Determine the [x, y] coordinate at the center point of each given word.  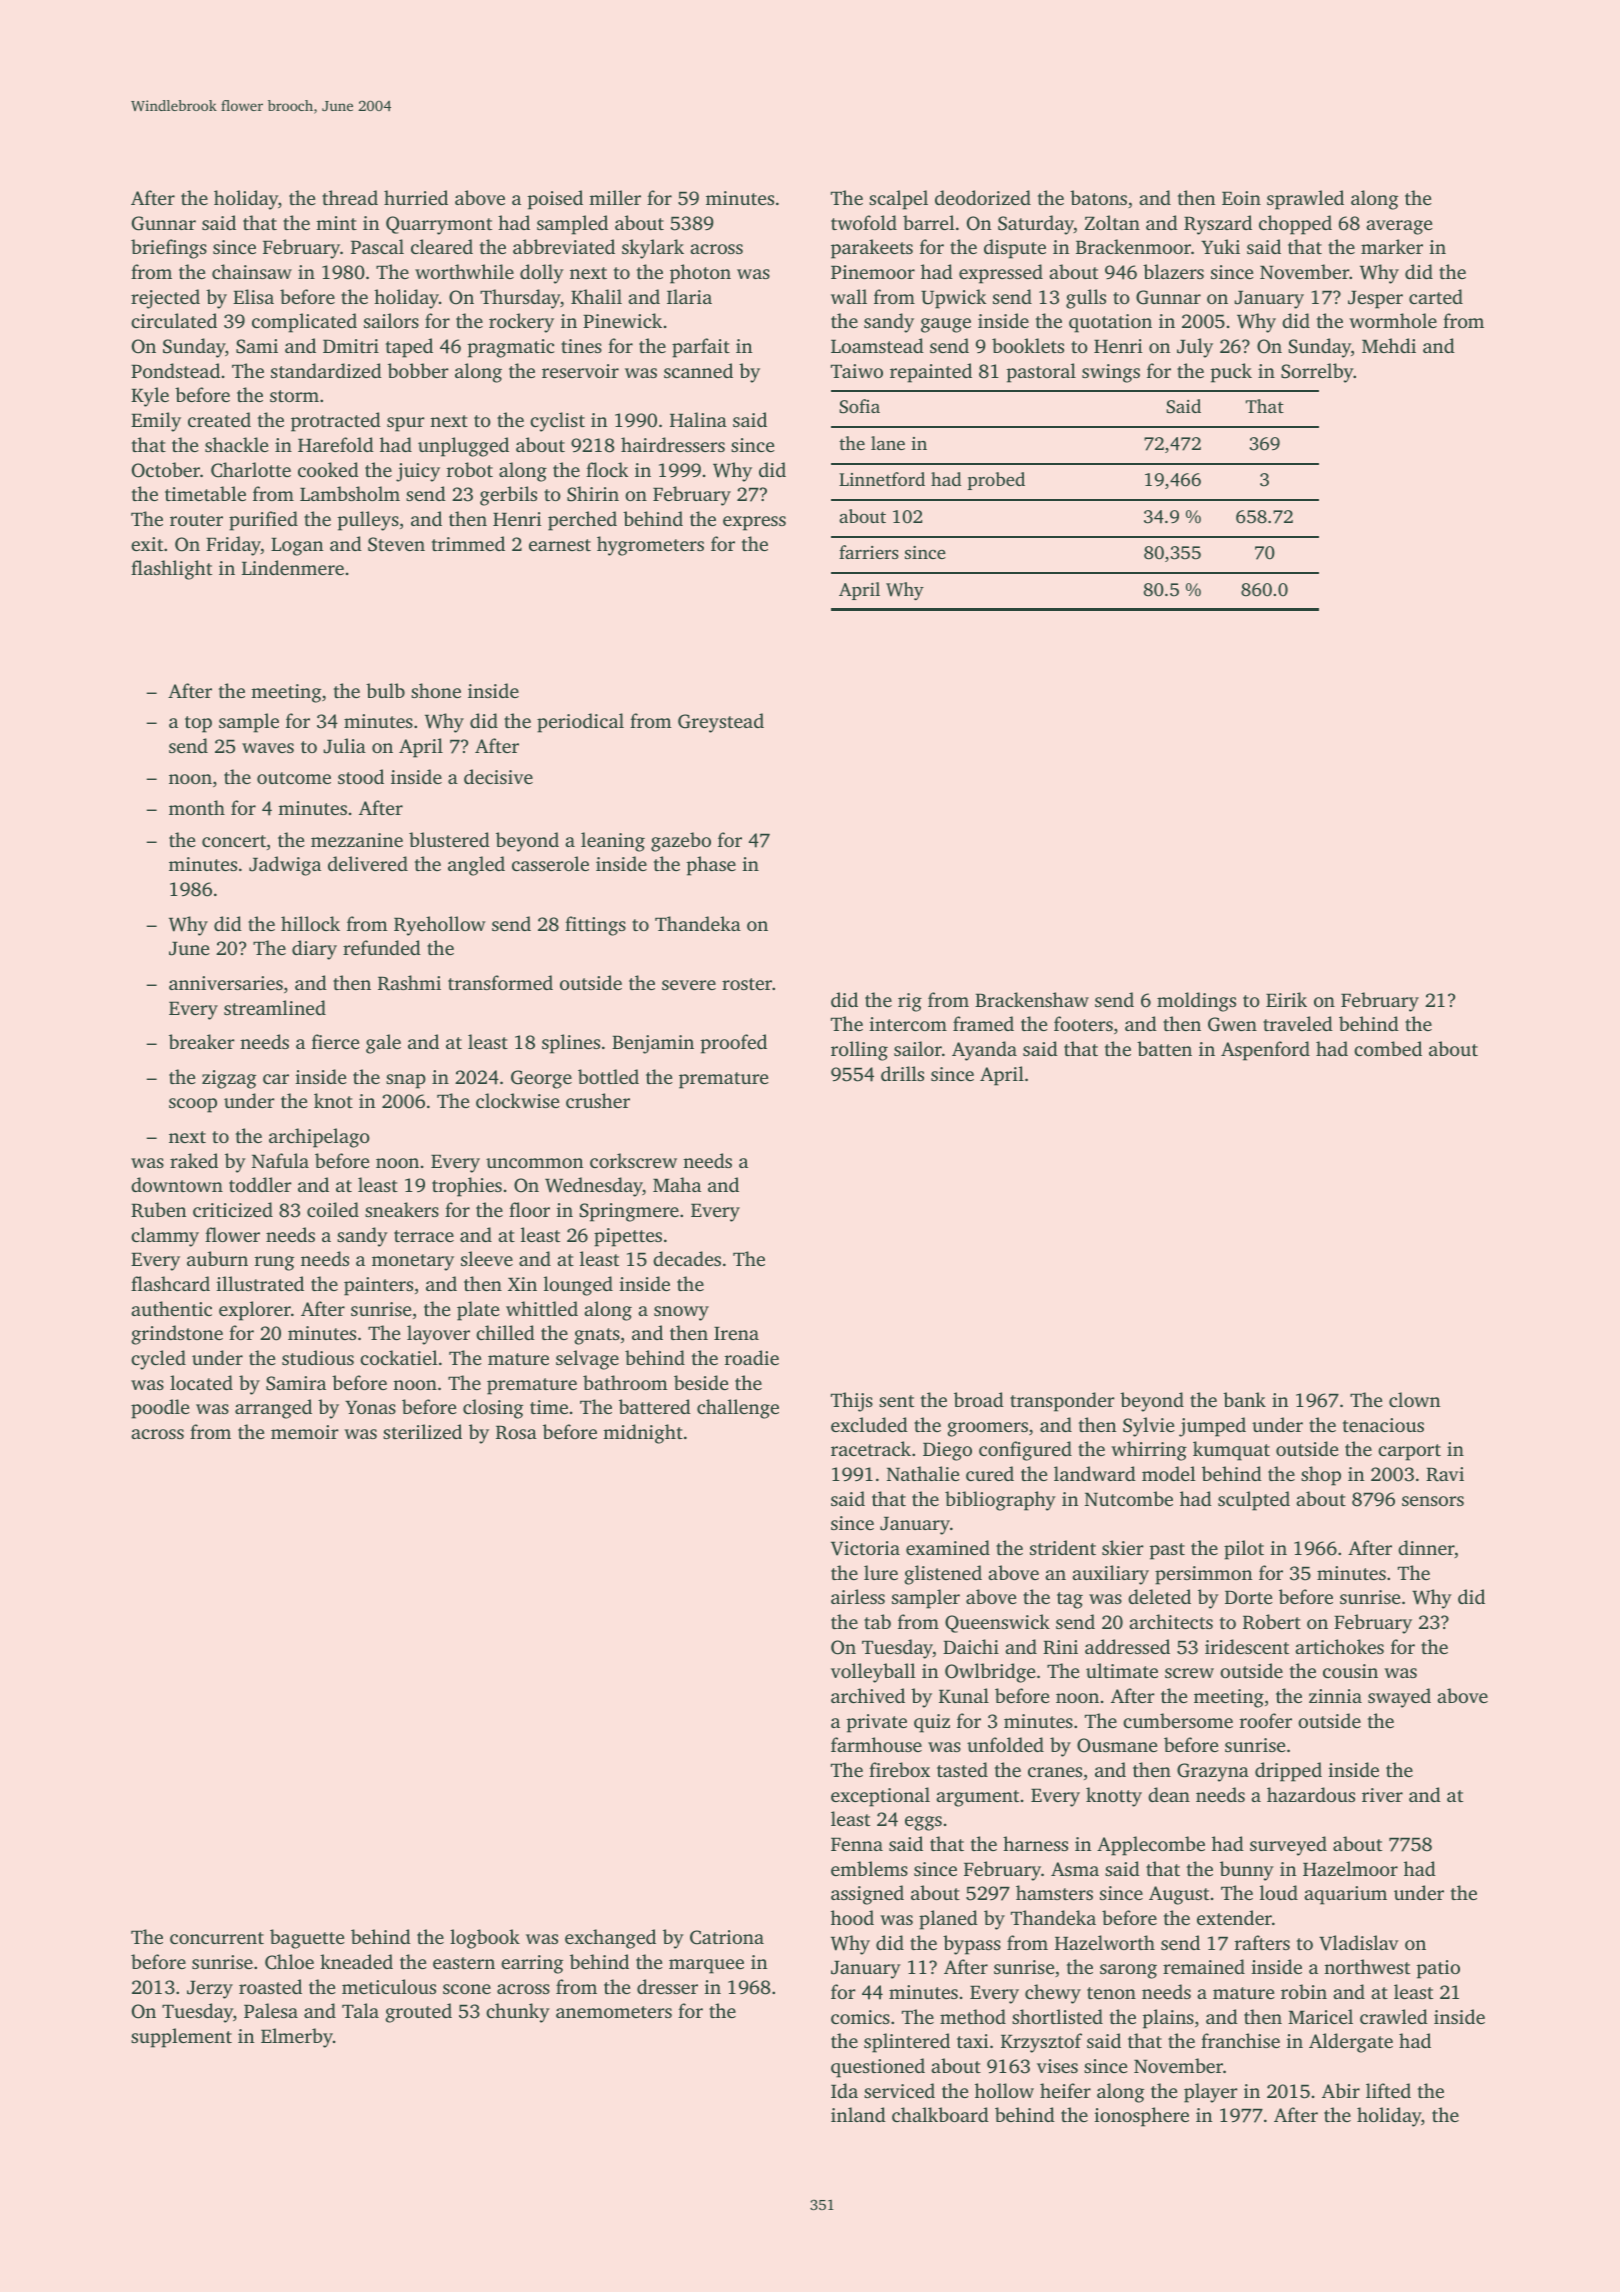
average [1399, 227]
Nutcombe [1129, 1498]
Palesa [271, 2010]
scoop [193, 1105]
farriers [869, 552]
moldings [1196, 1002]
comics [860, 2017]
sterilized [422, 1431]
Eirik [1286, 999]
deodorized [983, 197]
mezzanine [357, 840]
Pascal [377, 246]
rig [910, 1002]
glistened [943, 1575]
